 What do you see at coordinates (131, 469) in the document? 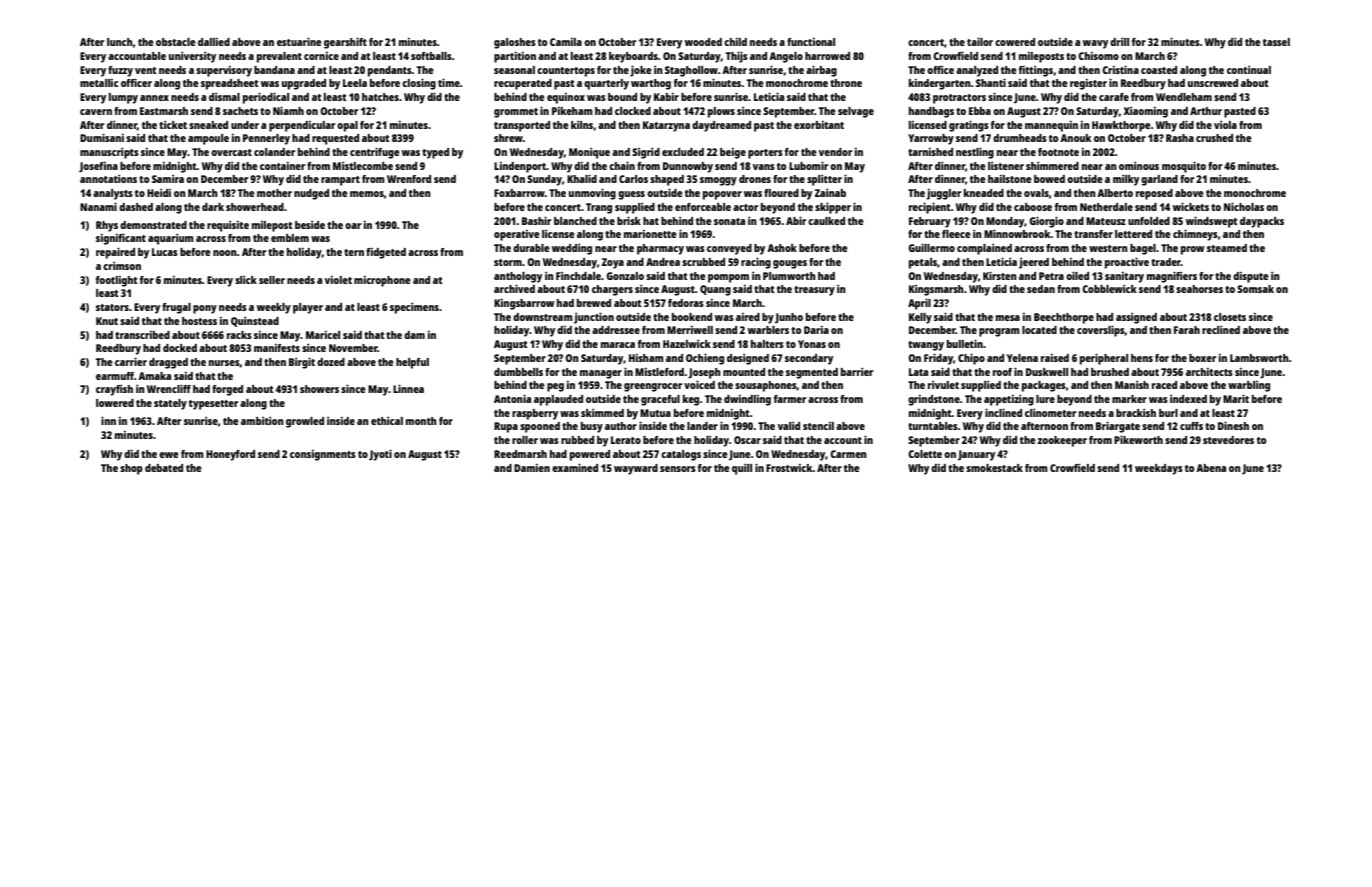
I see `shop` at bounding box center [131, 469].
